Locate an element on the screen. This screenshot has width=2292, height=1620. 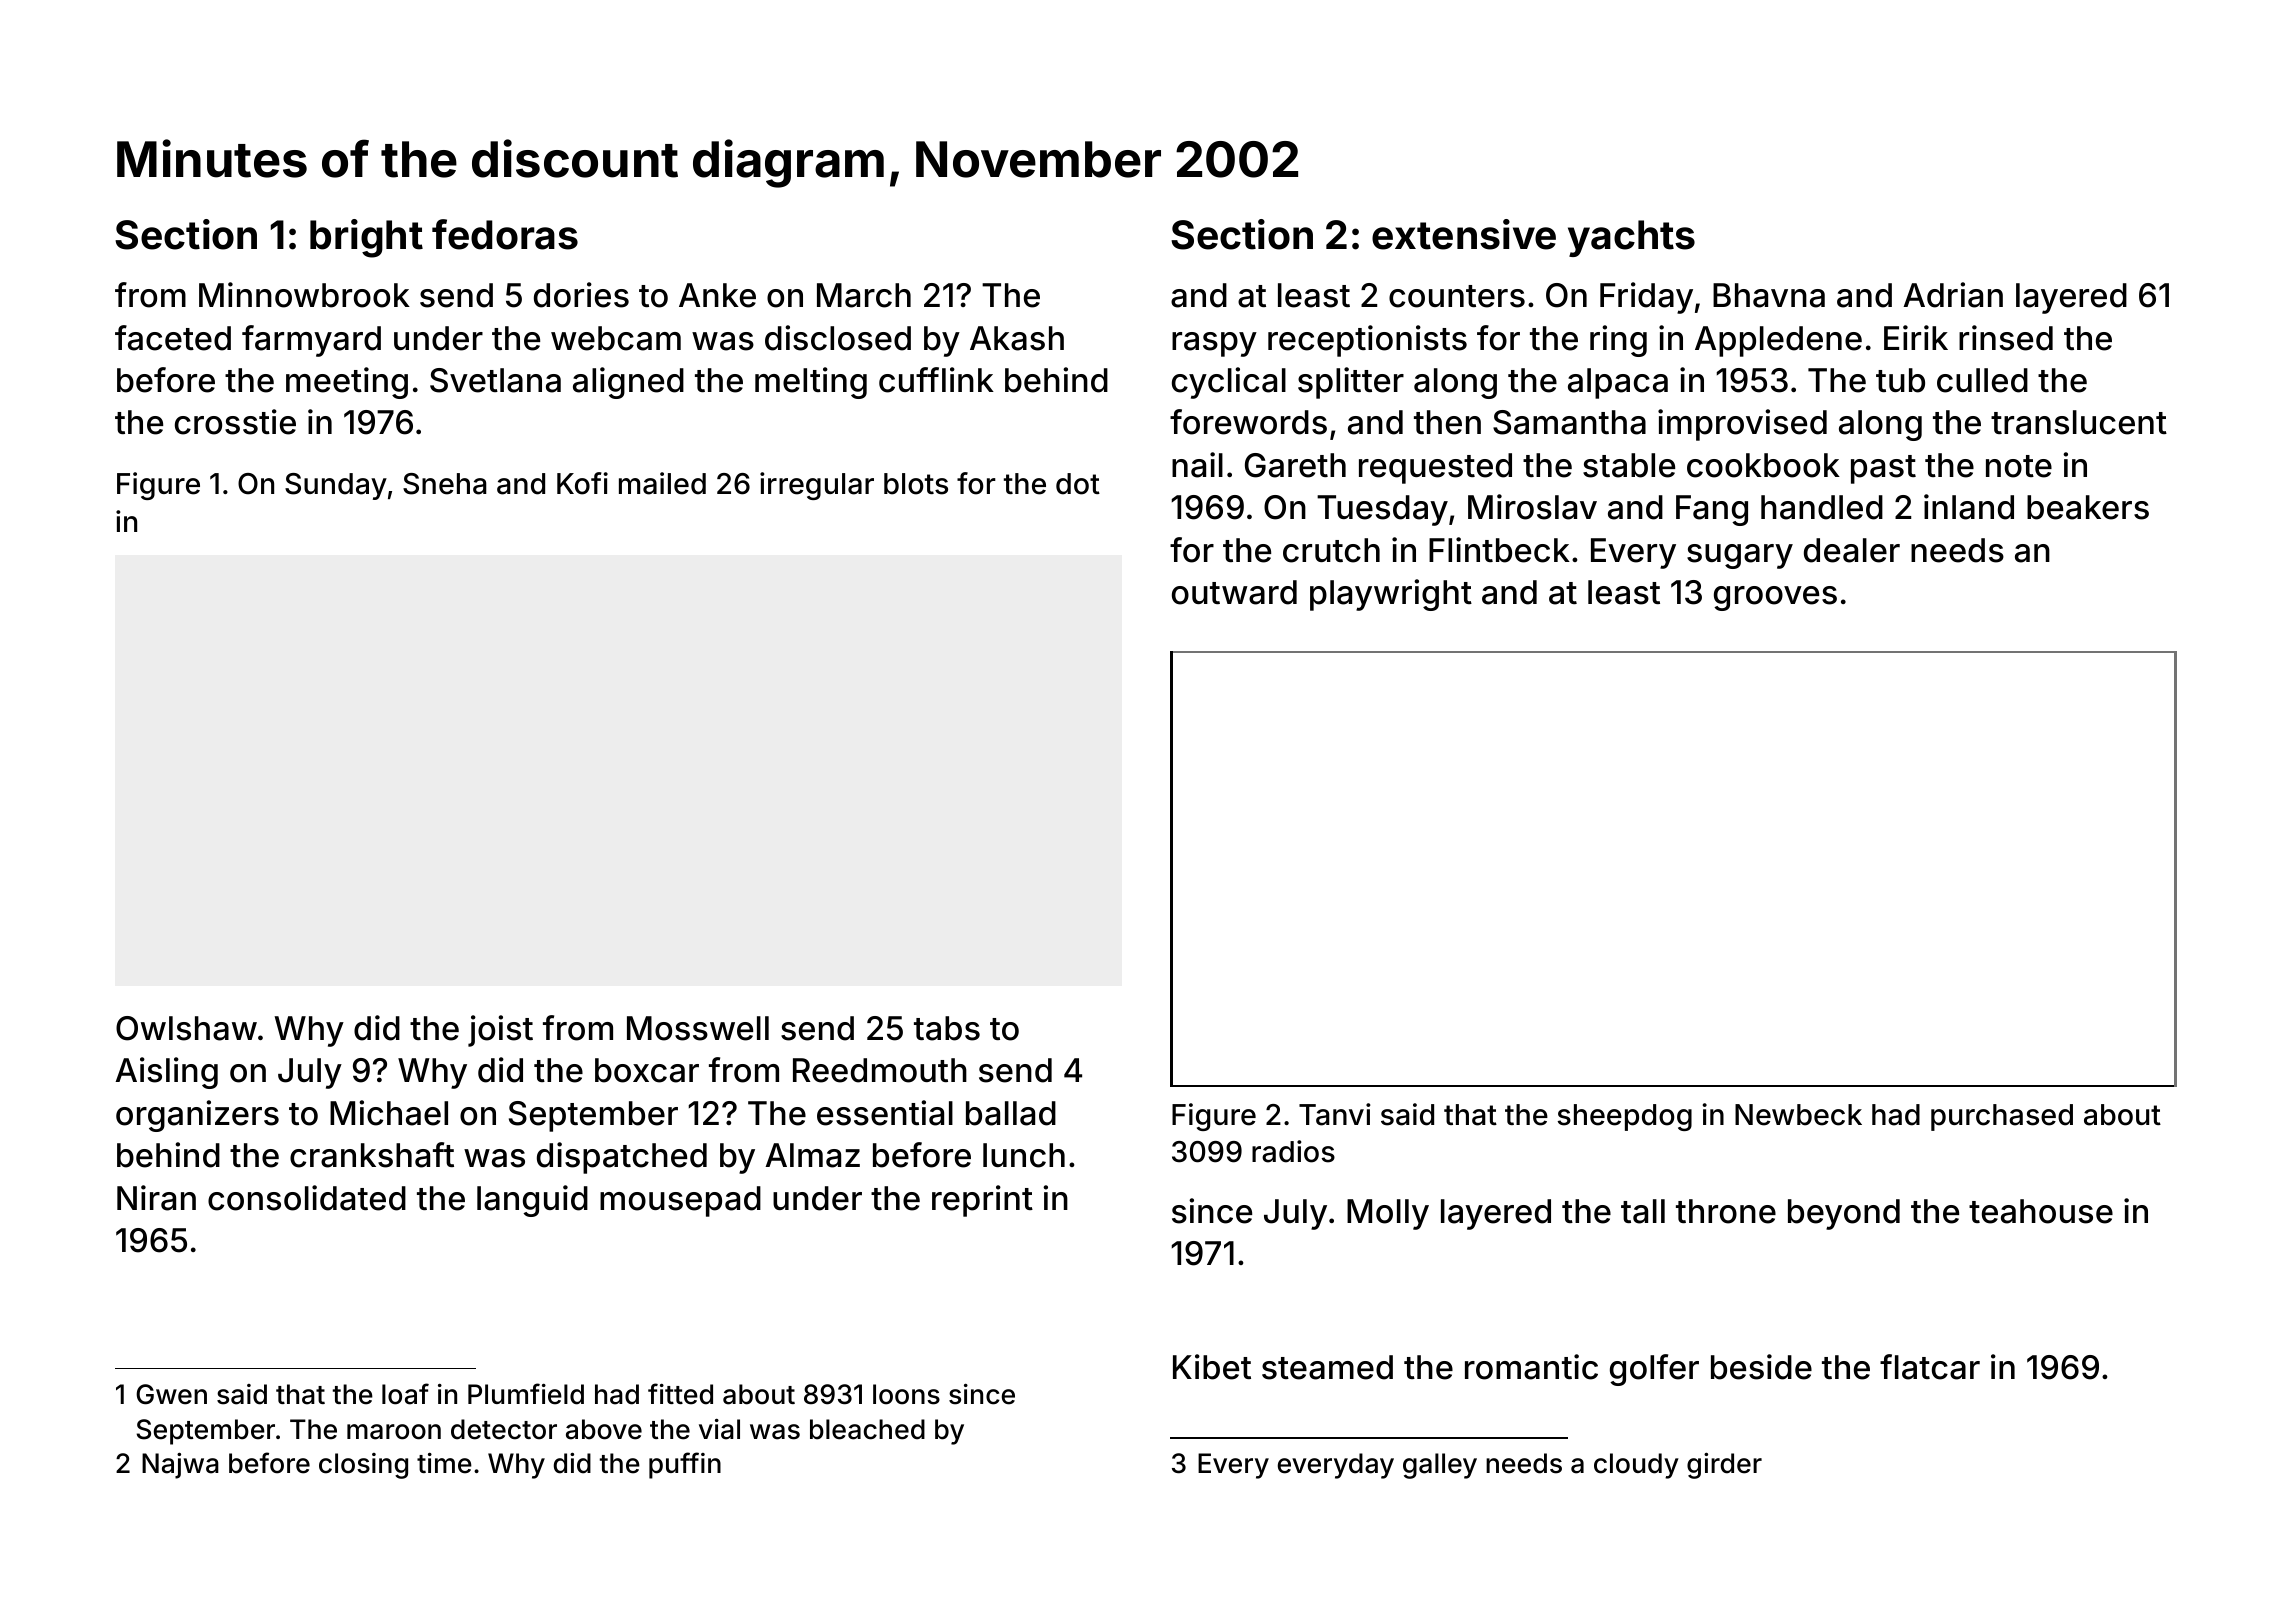
translucent is located at coordinates (2079, 422).
